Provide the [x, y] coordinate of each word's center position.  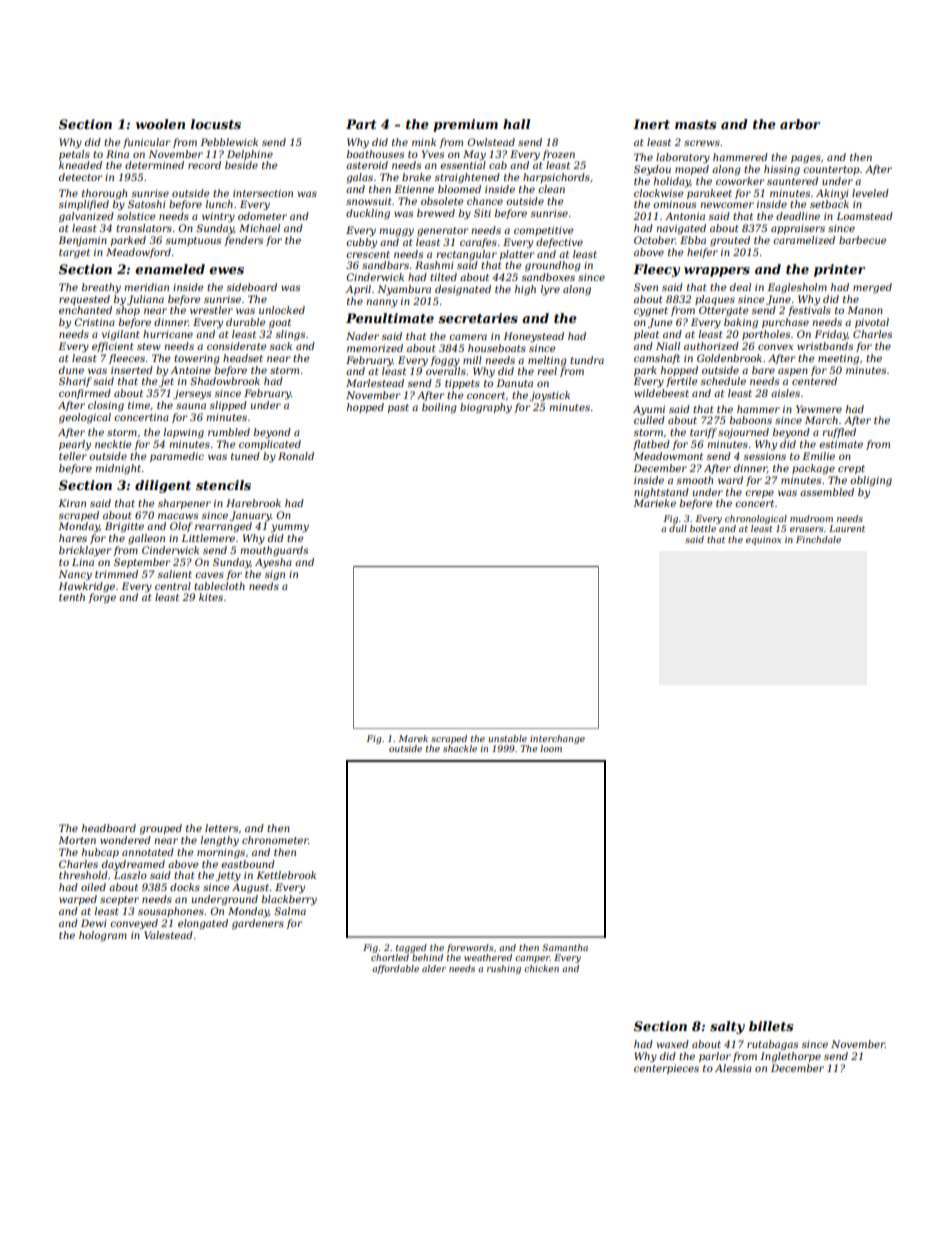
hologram [103, 936]
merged [872, 288]
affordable [395, 969]
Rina [117, 154]
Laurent [847, 528]
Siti [482, 213]
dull [678, 528]
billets [771, 1026]
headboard [109, 828]
